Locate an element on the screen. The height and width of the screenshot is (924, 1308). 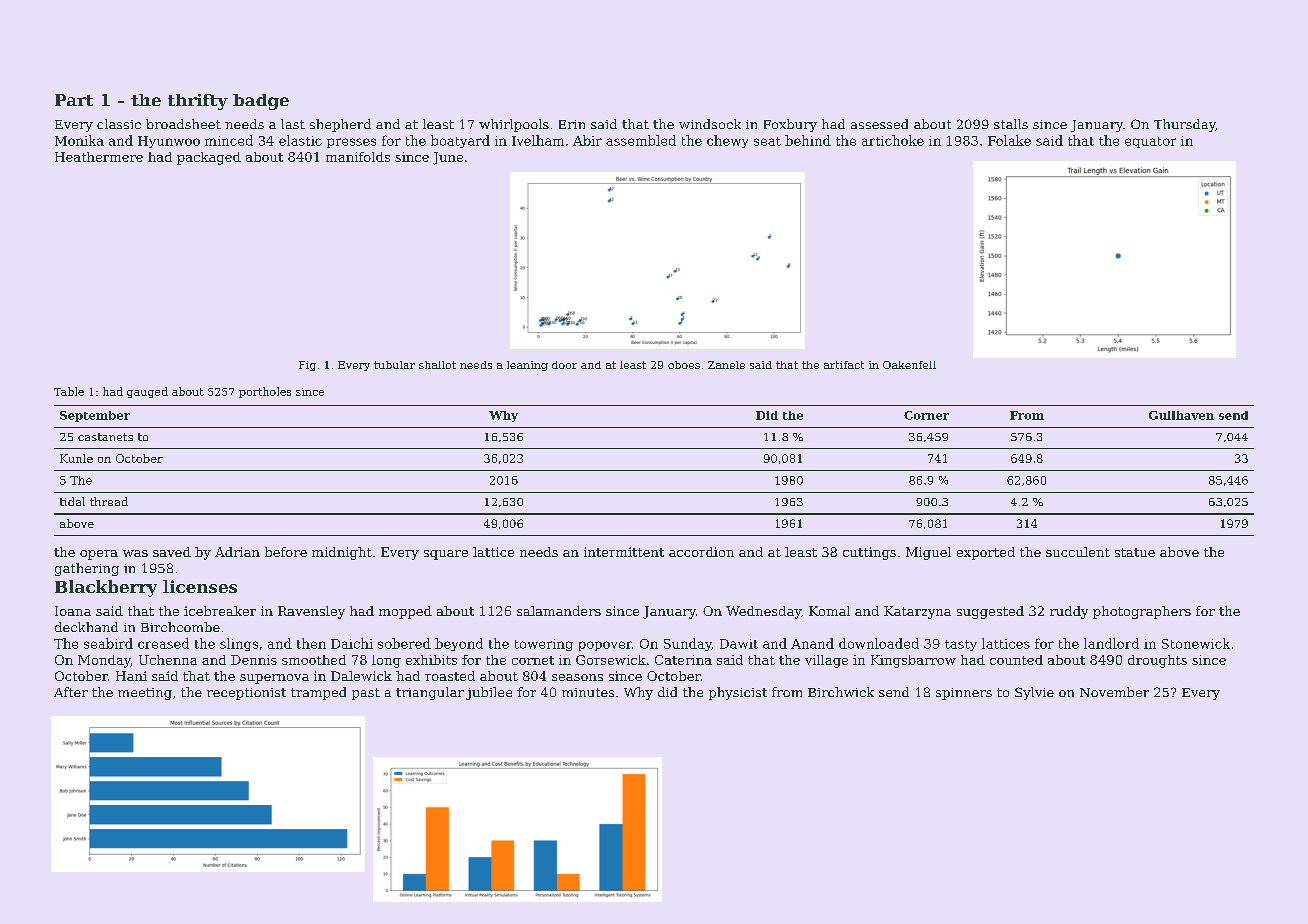
minutes is located at coordinates (588, 692).
